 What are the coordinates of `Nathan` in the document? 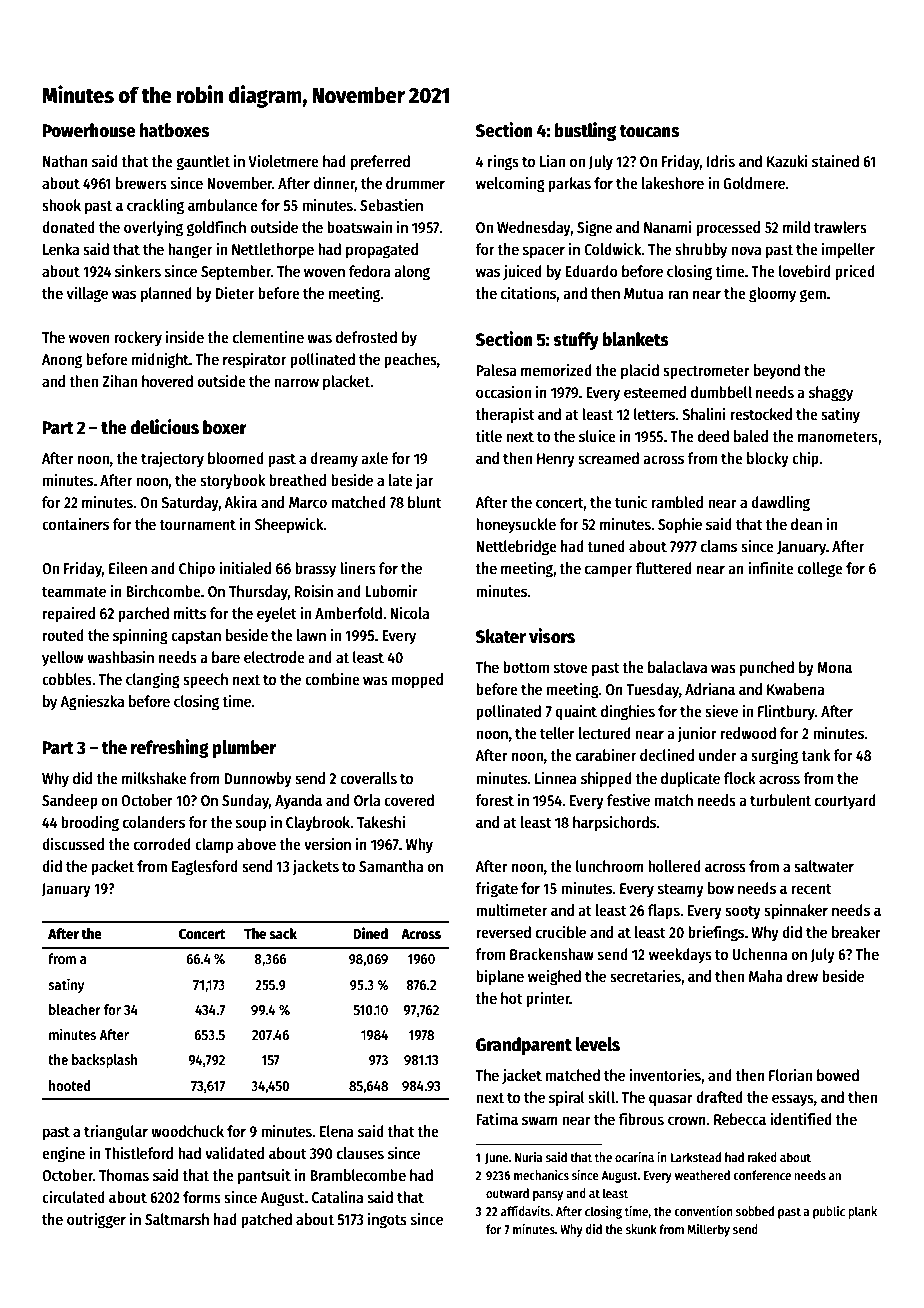 It's located at (65, 161).
